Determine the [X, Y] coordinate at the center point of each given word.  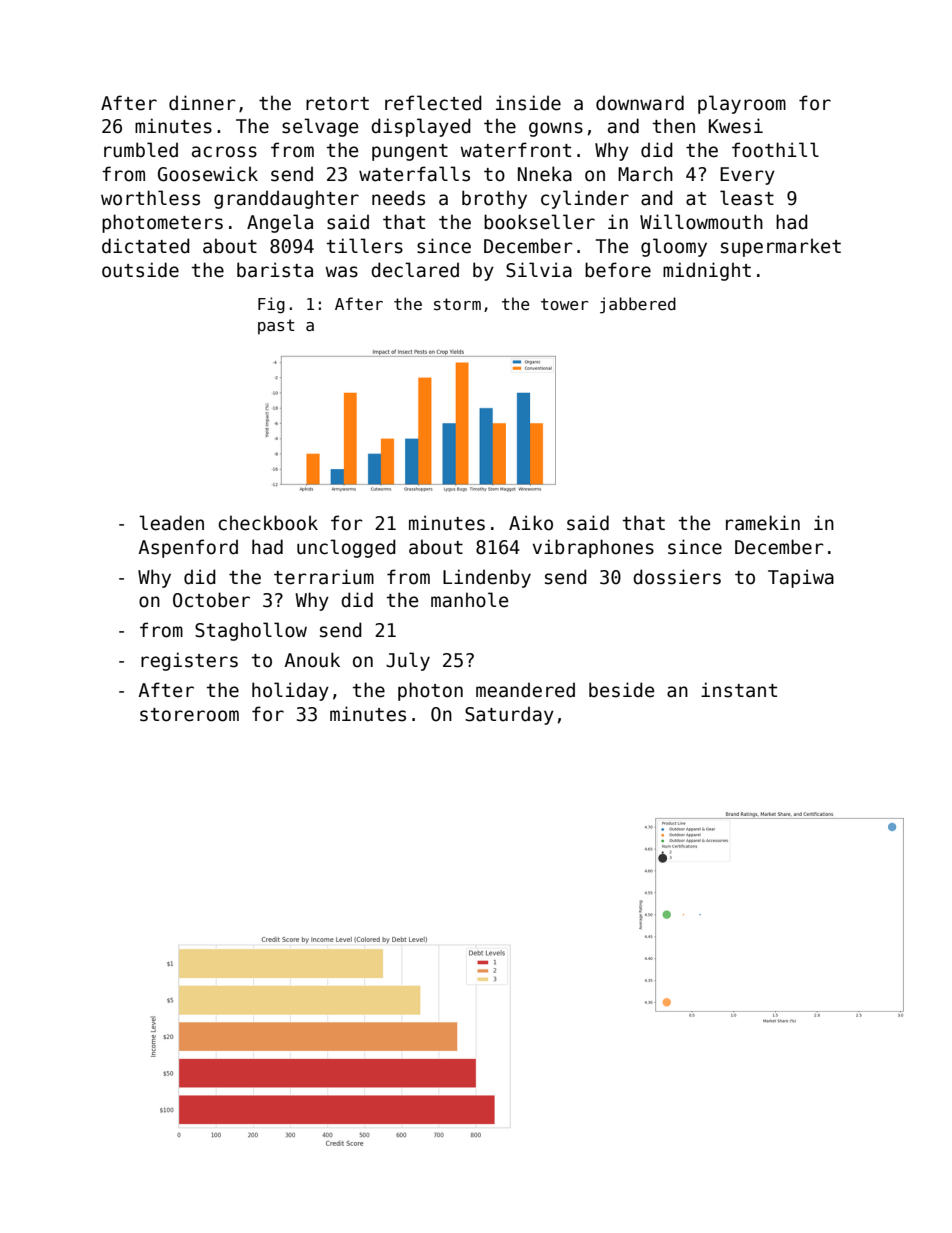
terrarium [324, 577]
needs [398, 198]
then [674, 126]
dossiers [677, 577]
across [224, 152]
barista [275, 270]
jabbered [638, 305]
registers [189, 661]
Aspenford [188, 548]
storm [457, 304]
